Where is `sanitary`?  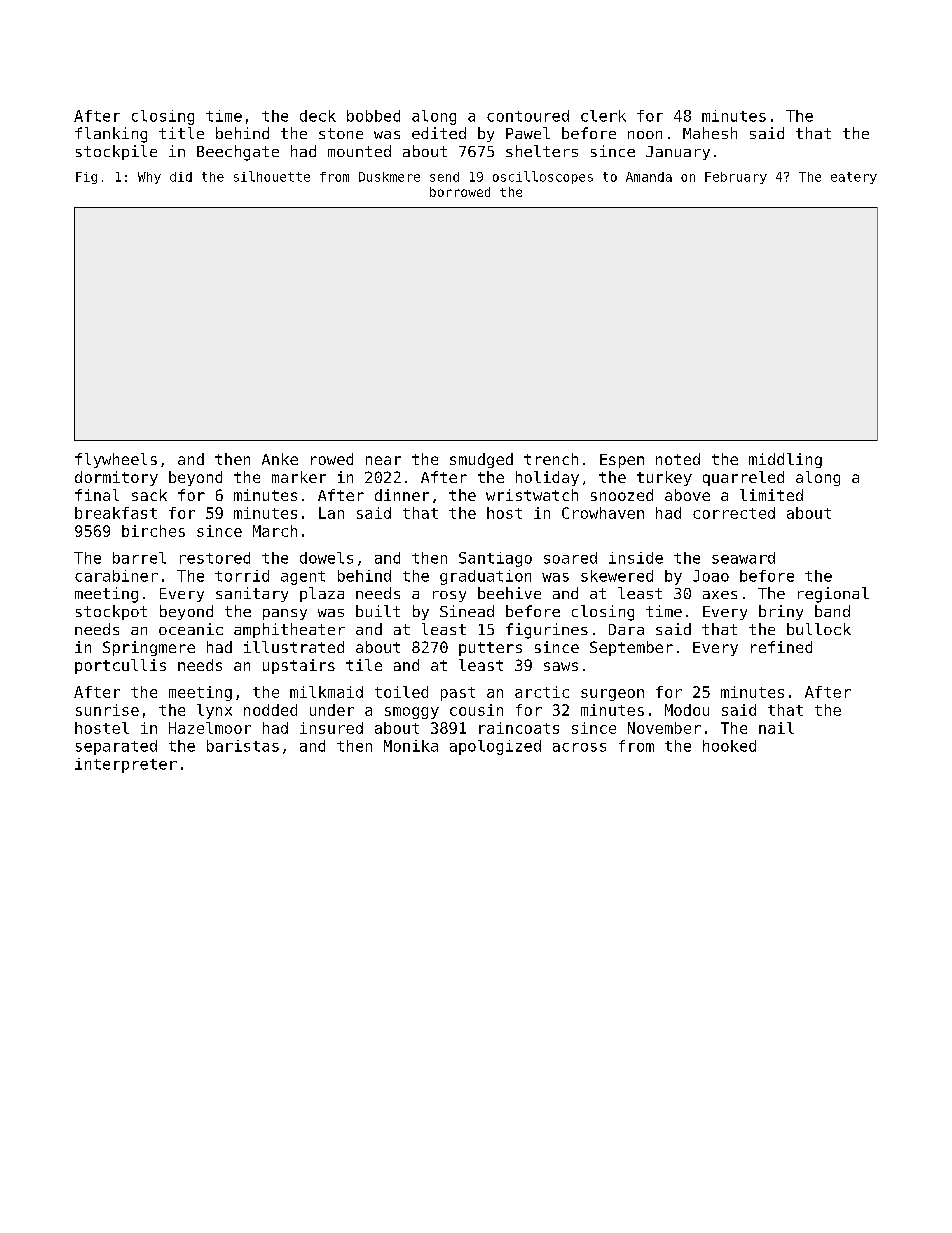
sanitary is located at coordinates (252, 594).
